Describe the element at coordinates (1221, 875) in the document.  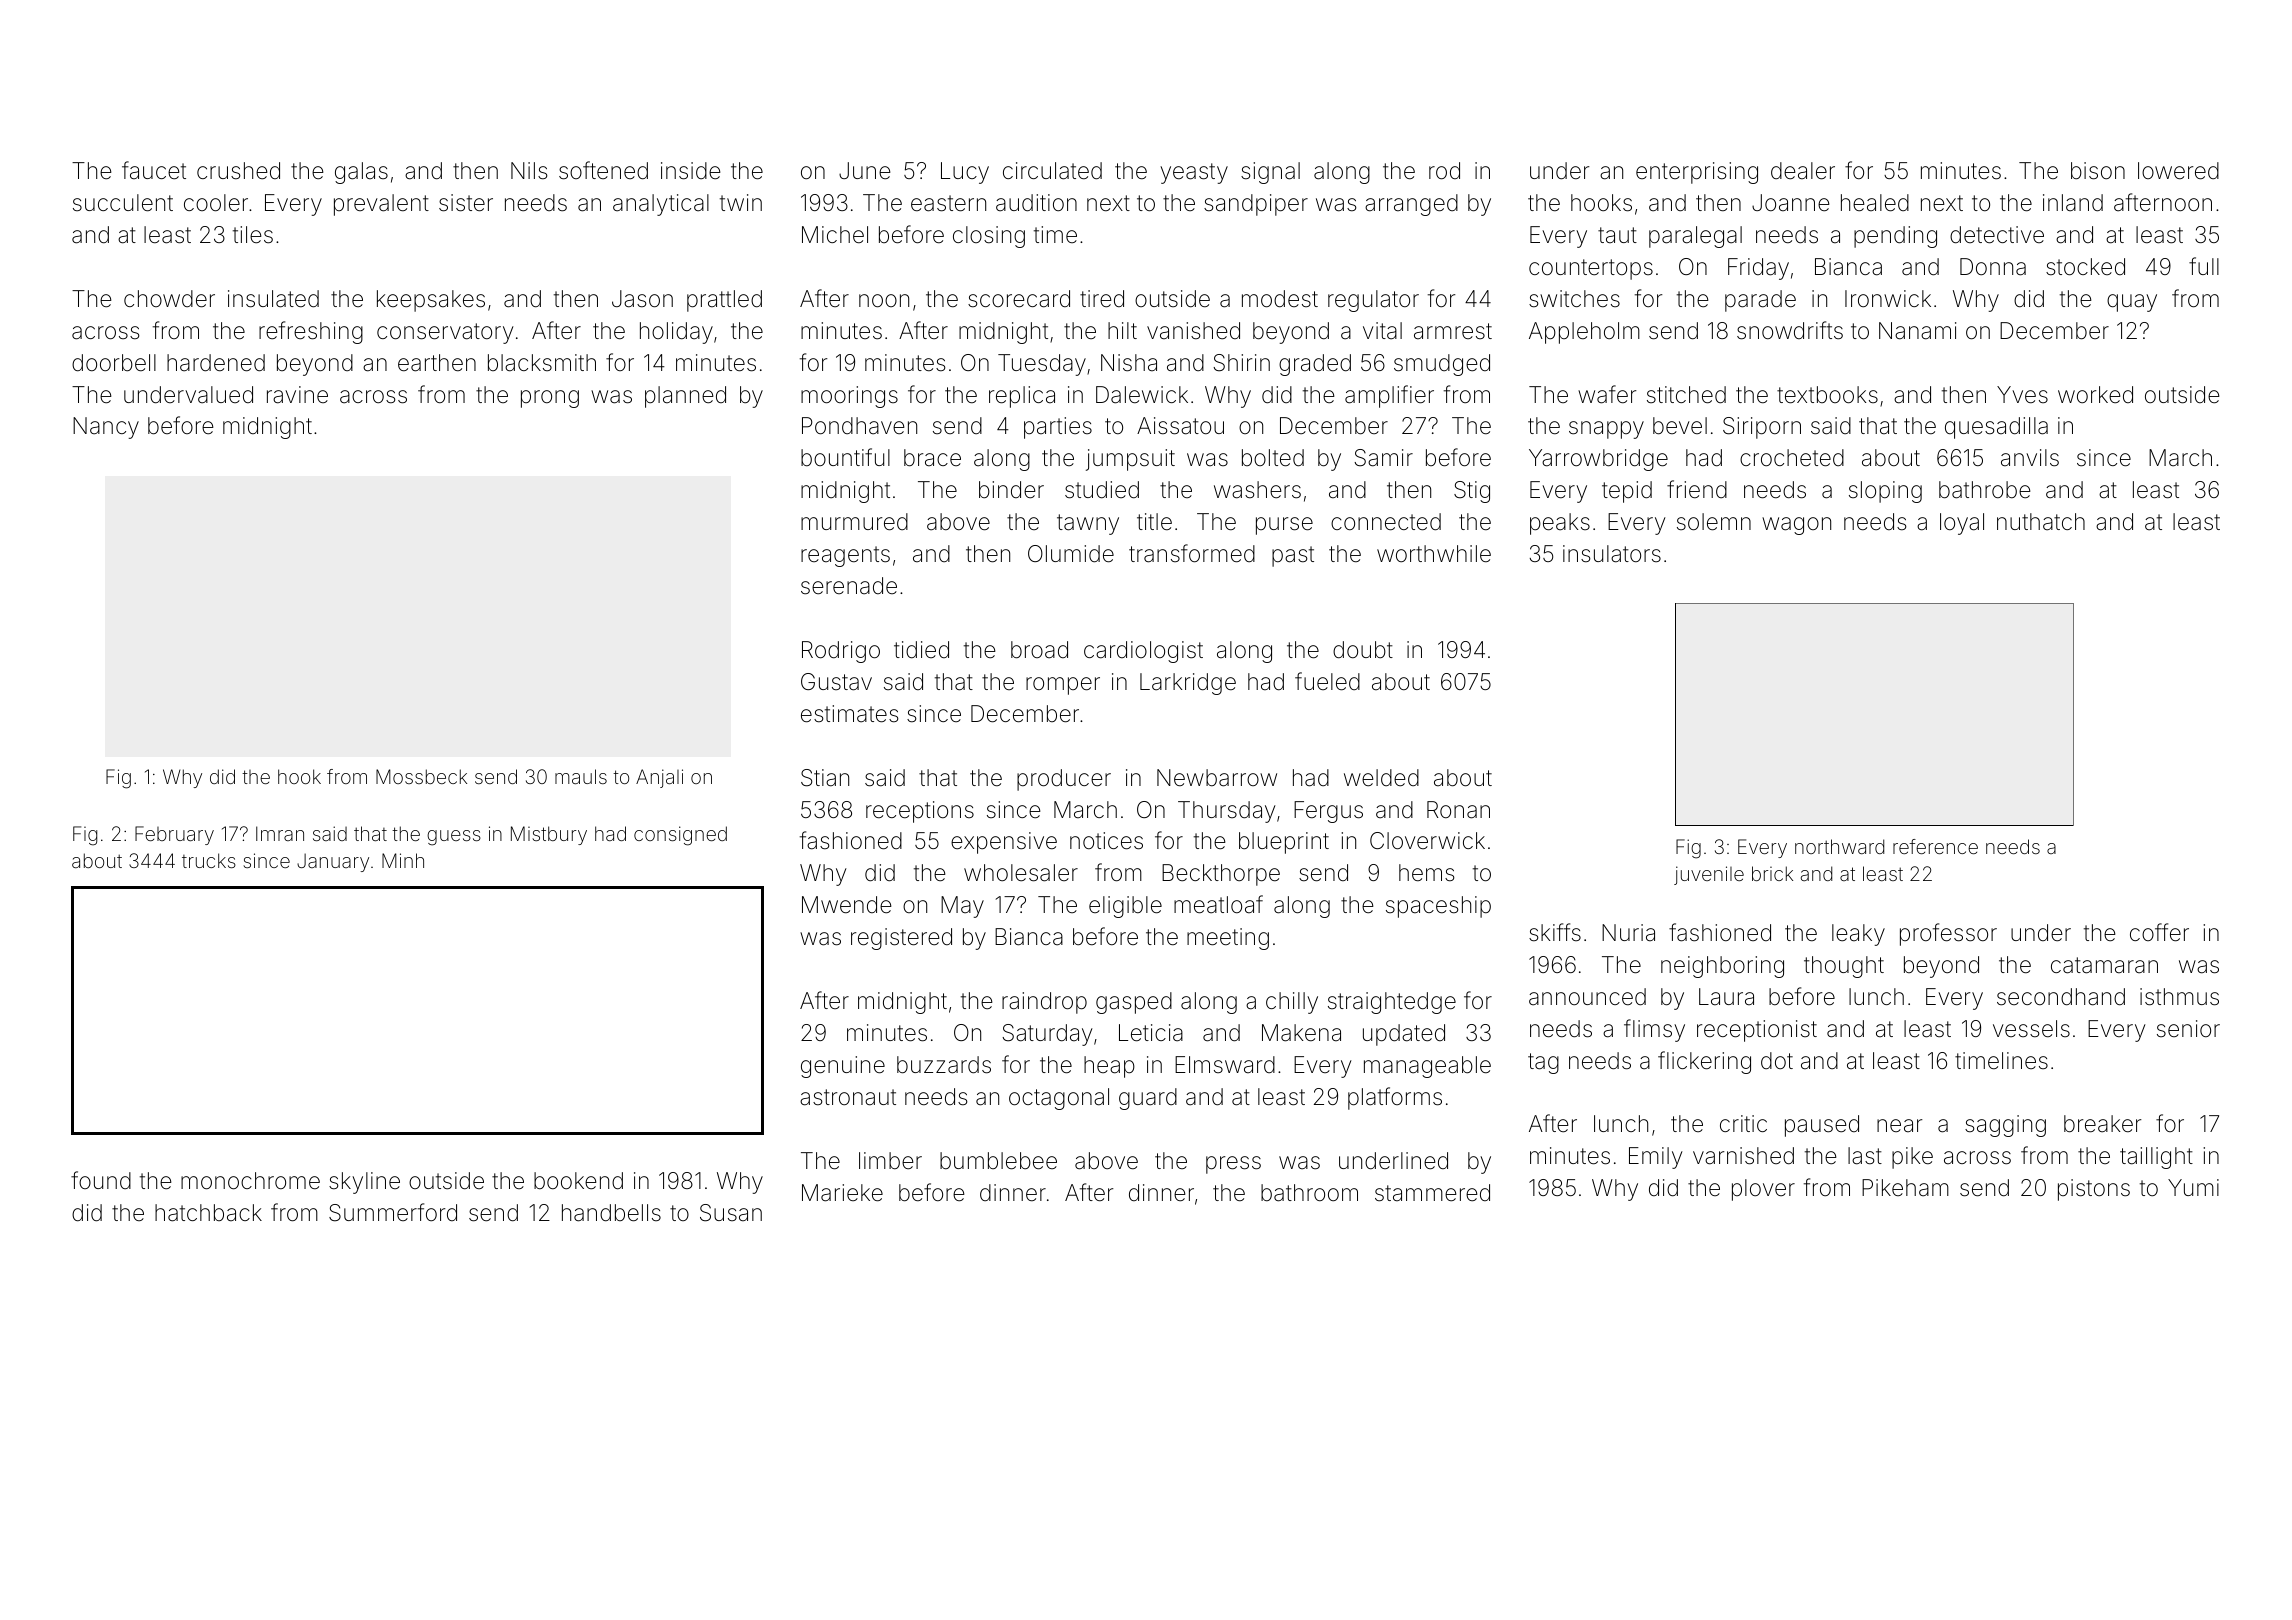
I see `Beckthorpe` at that location.
